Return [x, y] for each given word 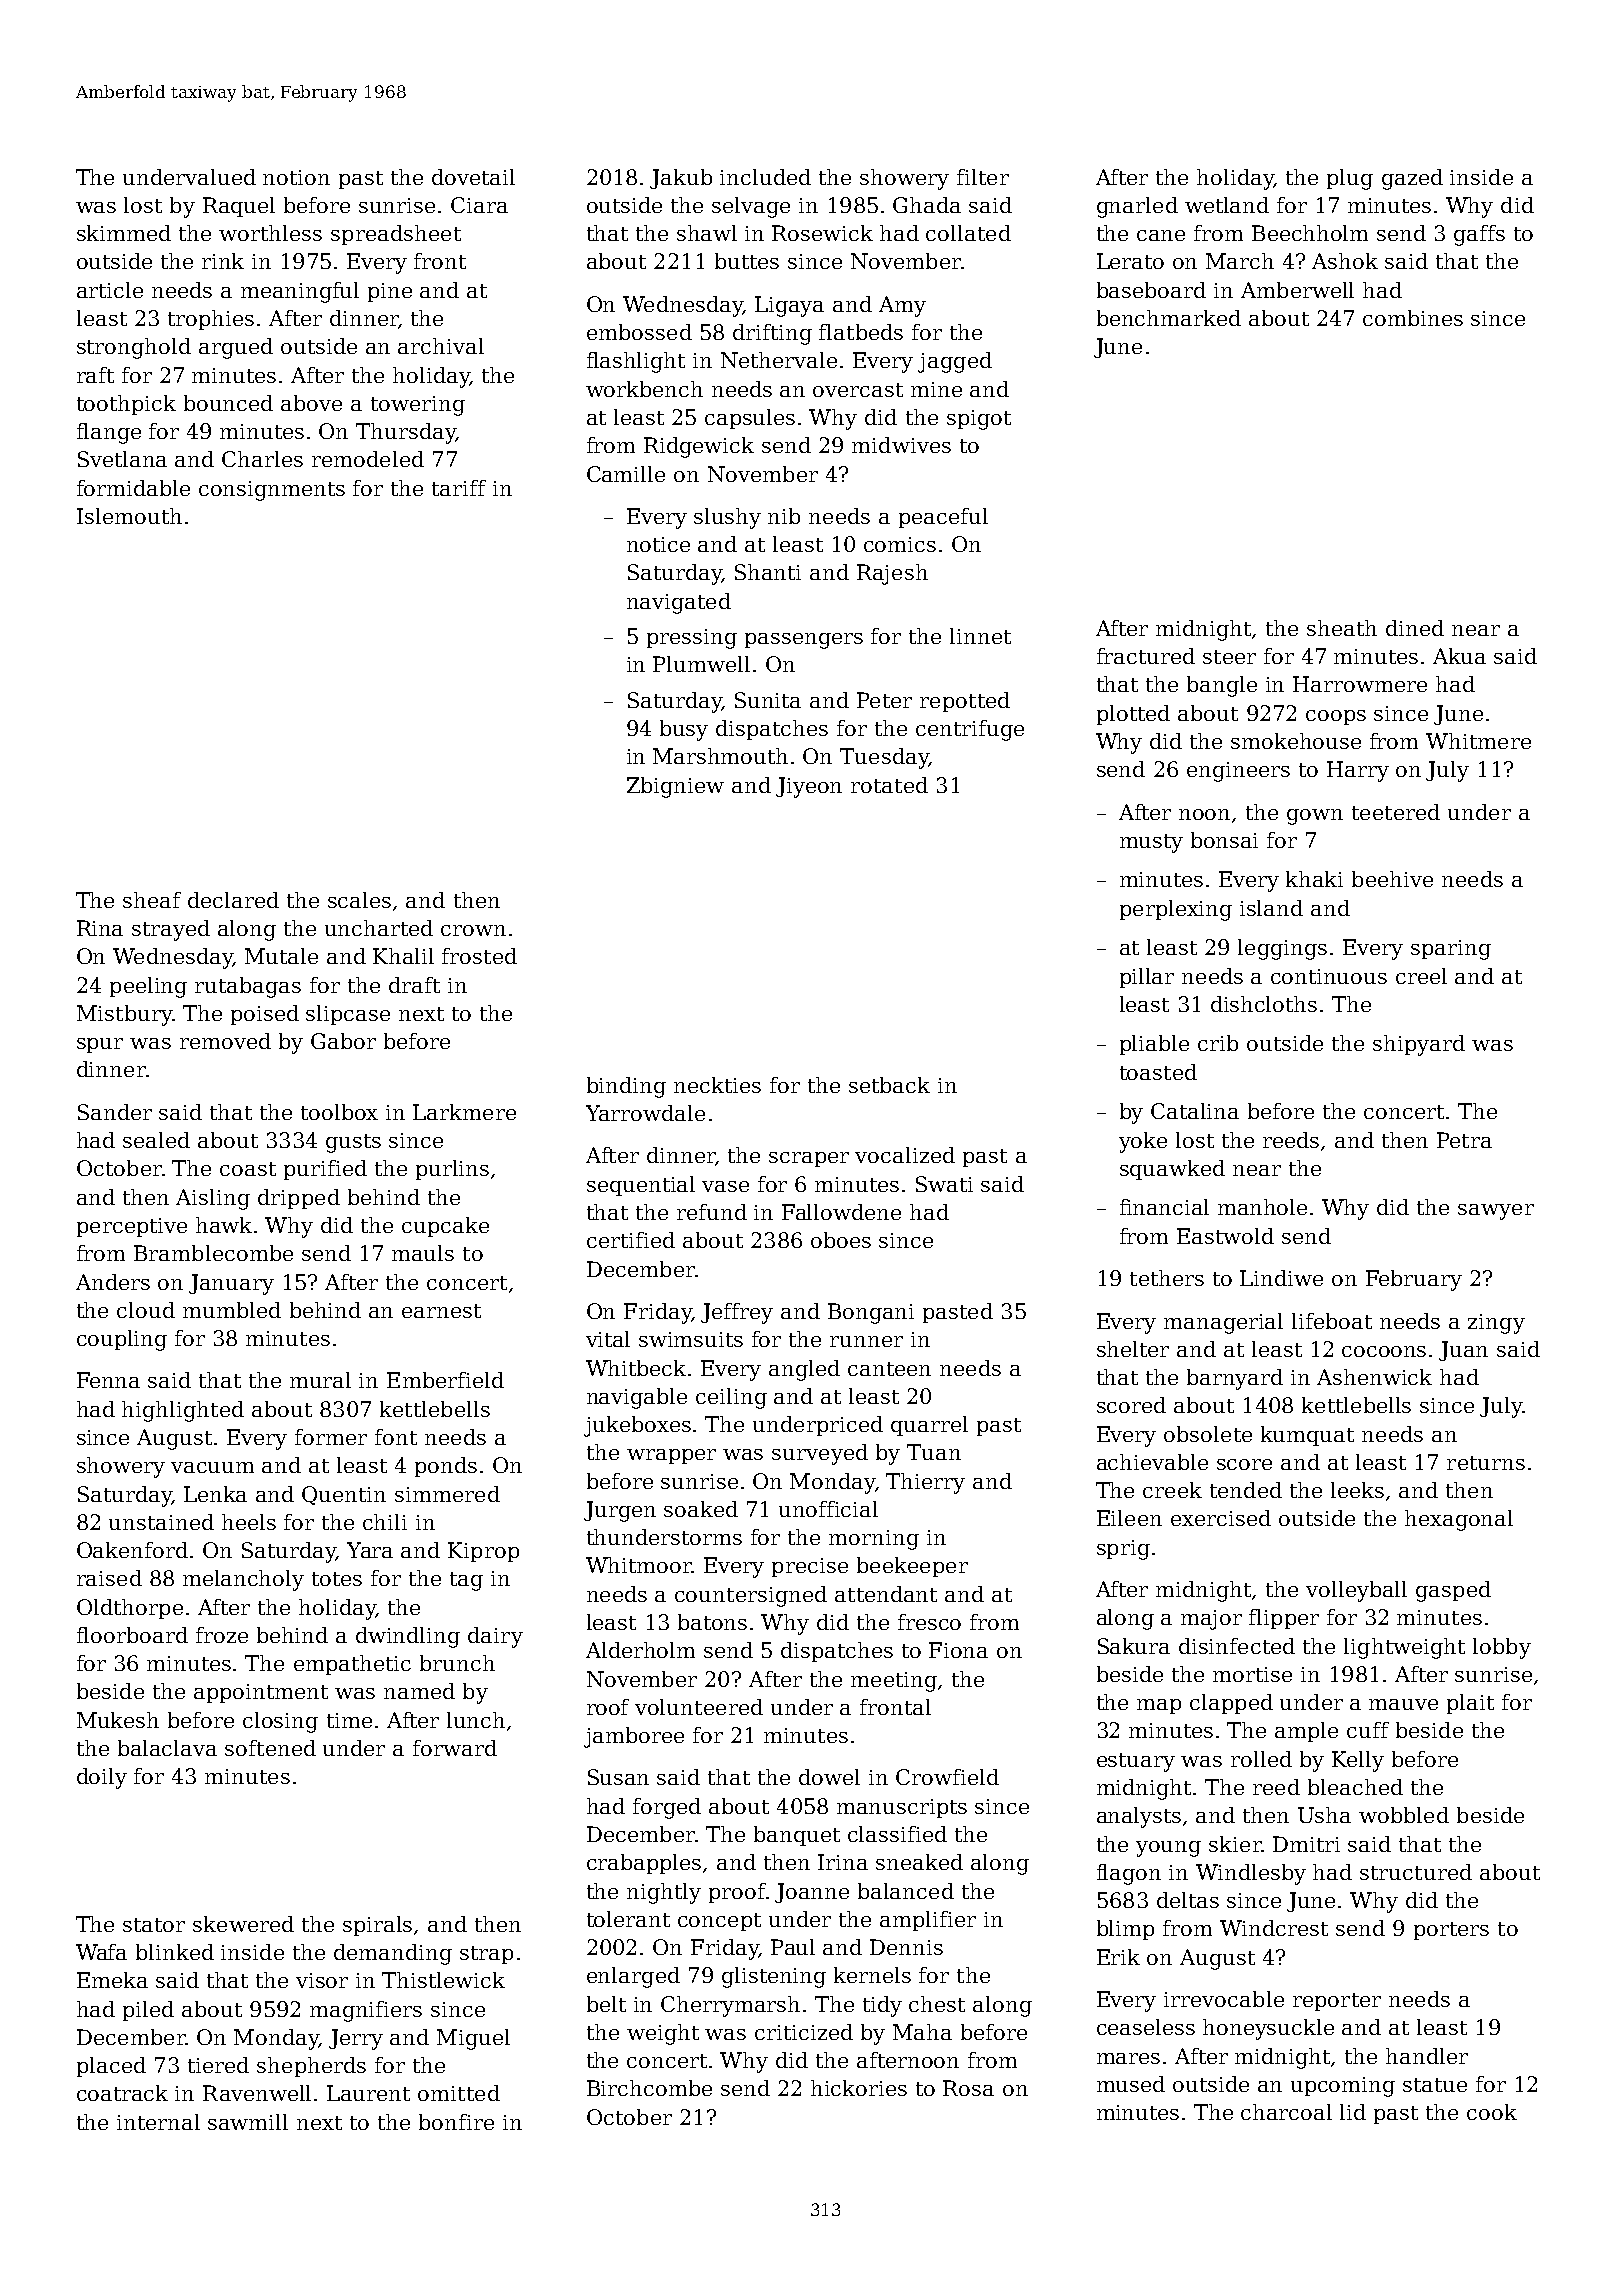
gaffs [1479, 235]
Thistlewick [443, 1980]
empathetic [352, 1665]
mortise [1252, 1674]
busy [684, 730]
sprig [1123, 1550]
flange [109, 433]
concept [719, 1922]
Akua [1459, 656]
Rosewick [822, 233]
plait [1470, 1704]
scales [359, 900]
